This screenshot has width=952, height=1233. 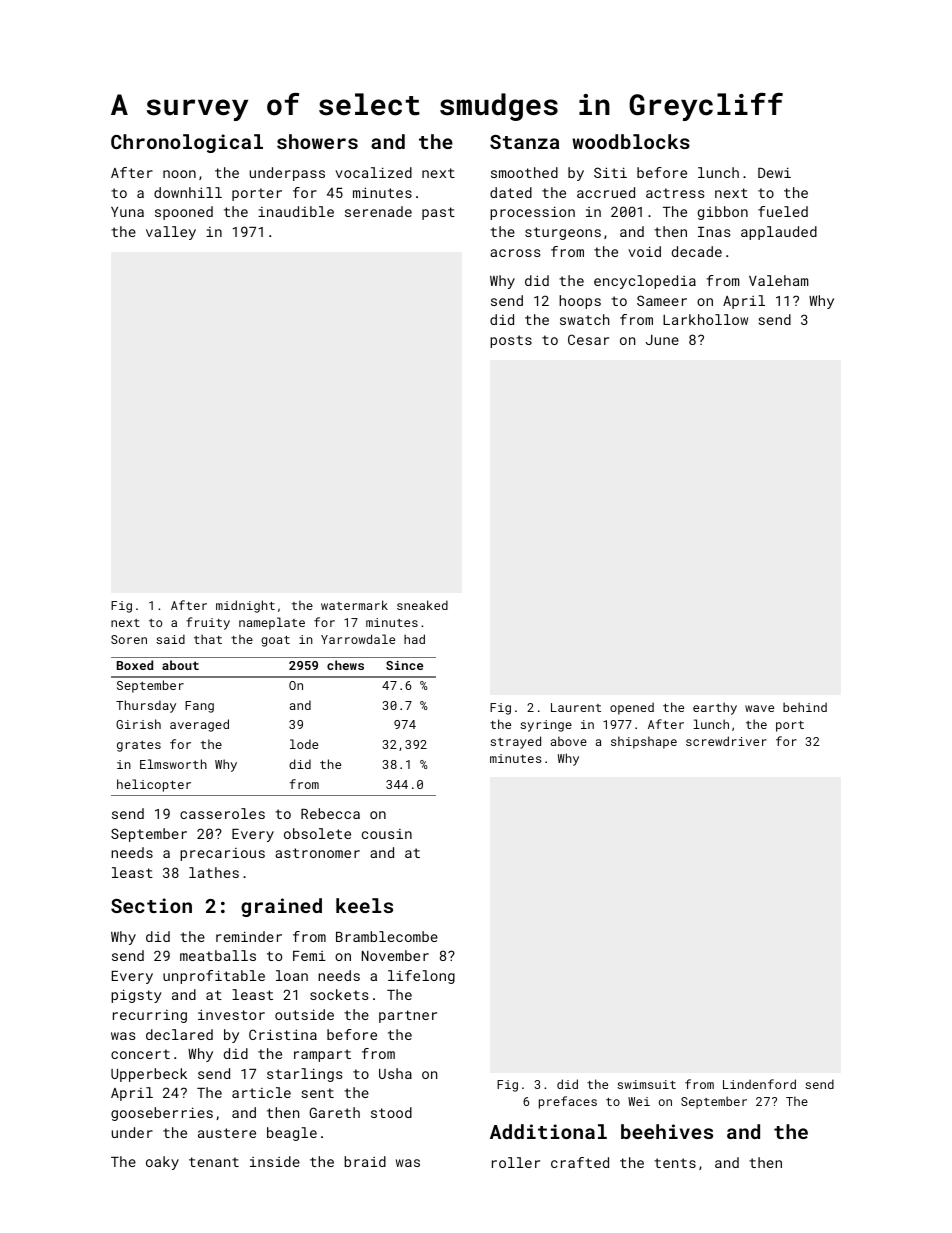 I want to click on Section, so click(x=151, y=905).
